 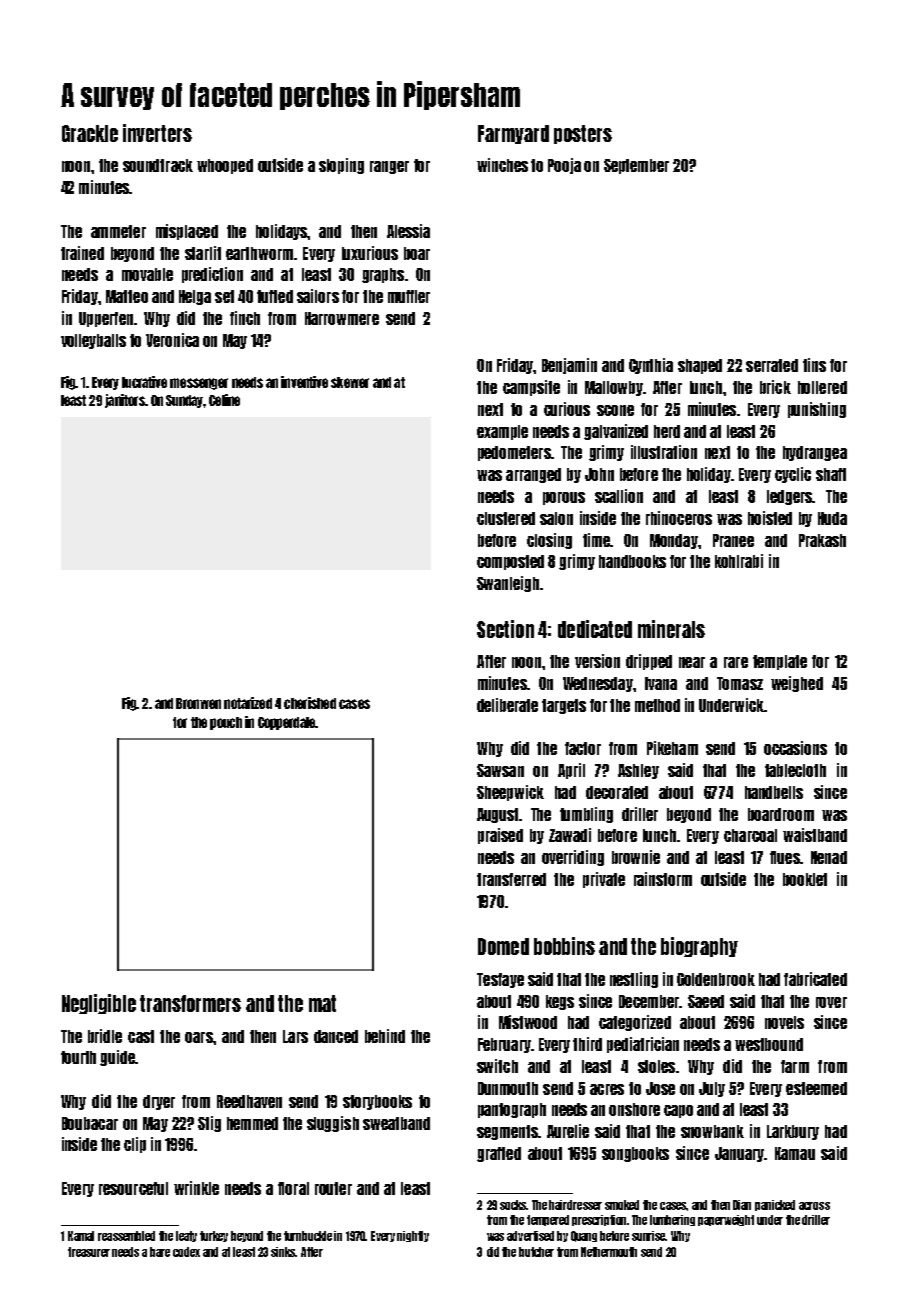 What do you see at coordinates (90, 133) in the document?
I see `Grackle` at bounding box center [90, 133].
